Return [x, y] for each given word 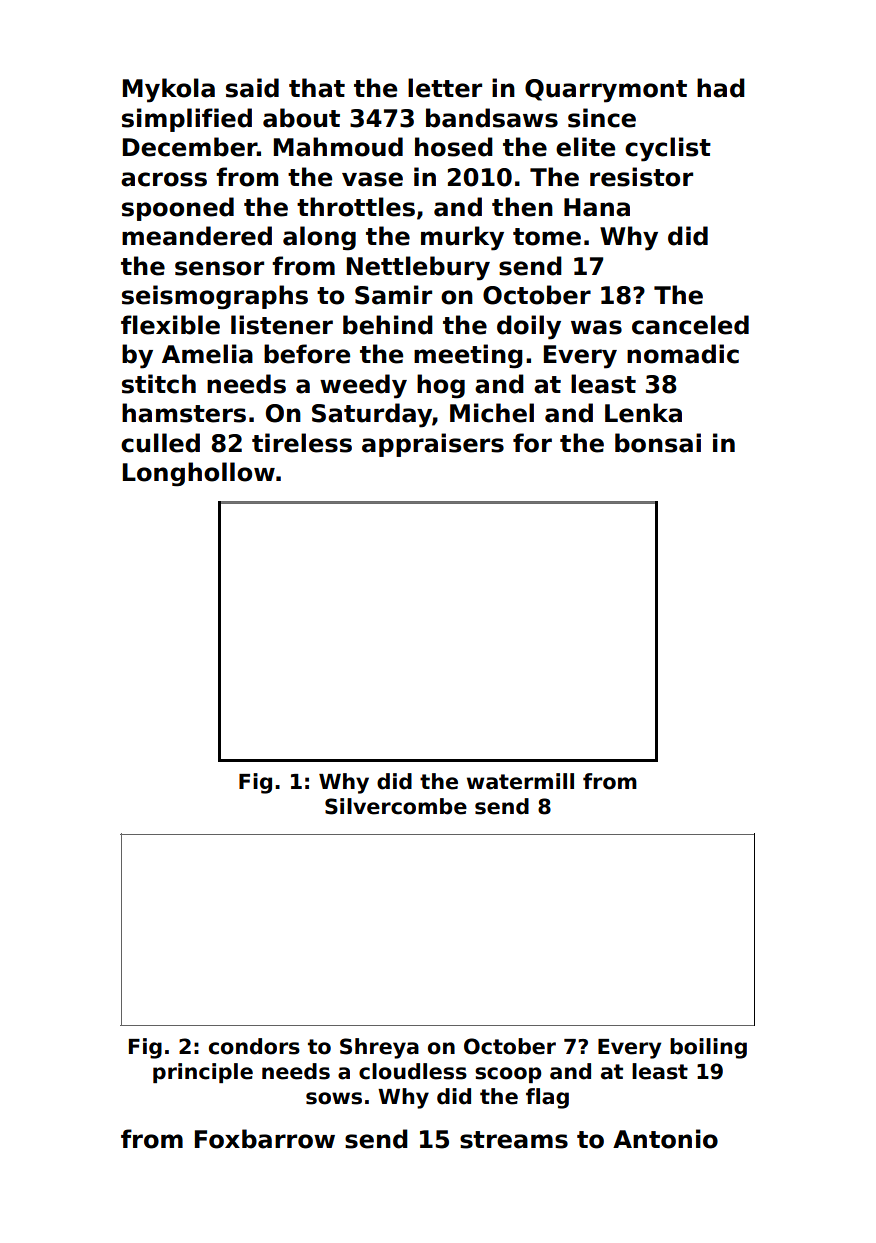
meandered [197, 236]
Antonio [665, 1139]
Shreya [379, 1048]
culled [160, 443]
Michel [492, 413]
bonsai [658, 443]
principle [203, 1073]
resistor [641, 177]
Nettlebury [418, 268]
